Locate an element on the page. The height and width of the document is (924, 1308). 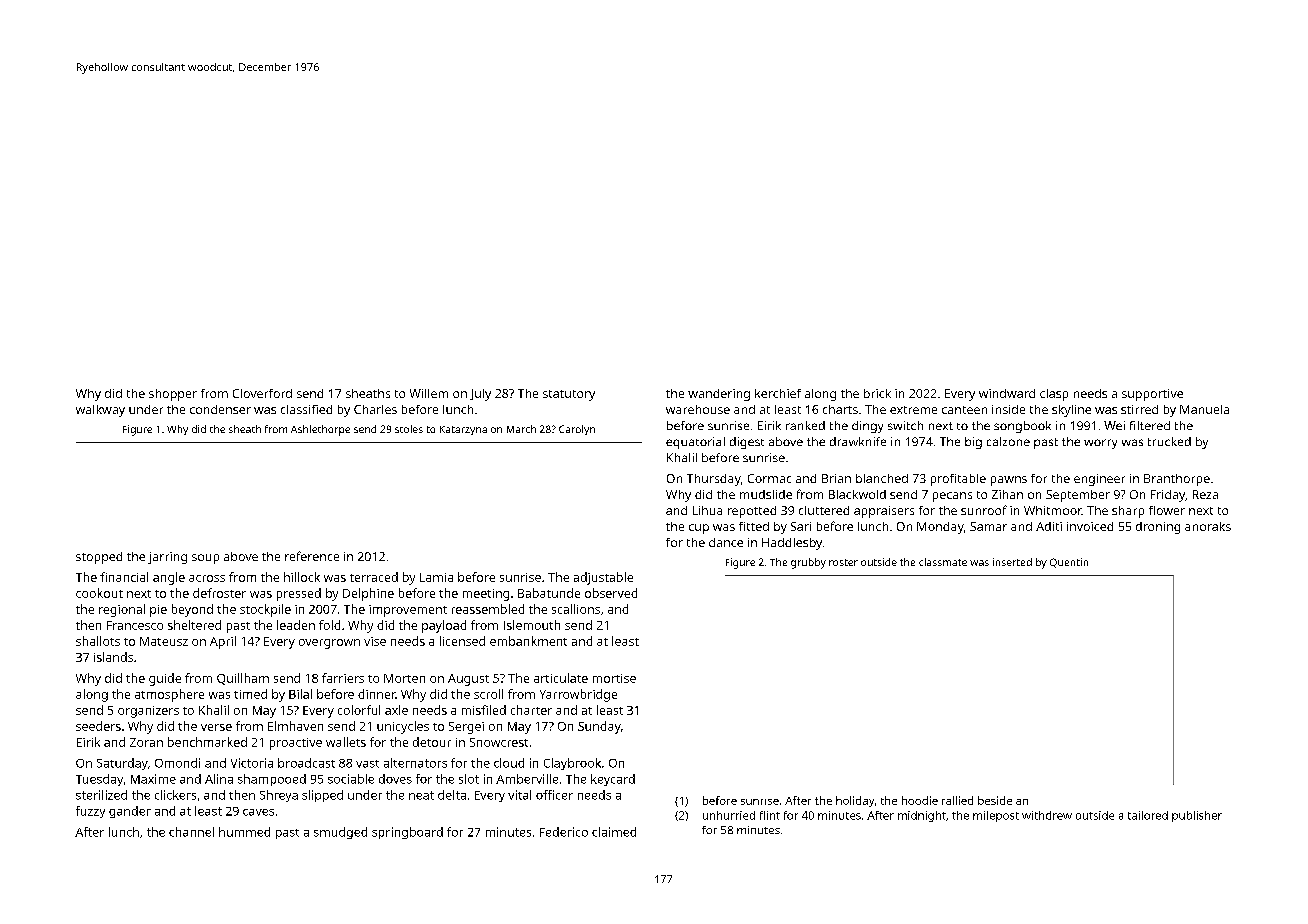
Sunday is located at coordinates (599, 727).
